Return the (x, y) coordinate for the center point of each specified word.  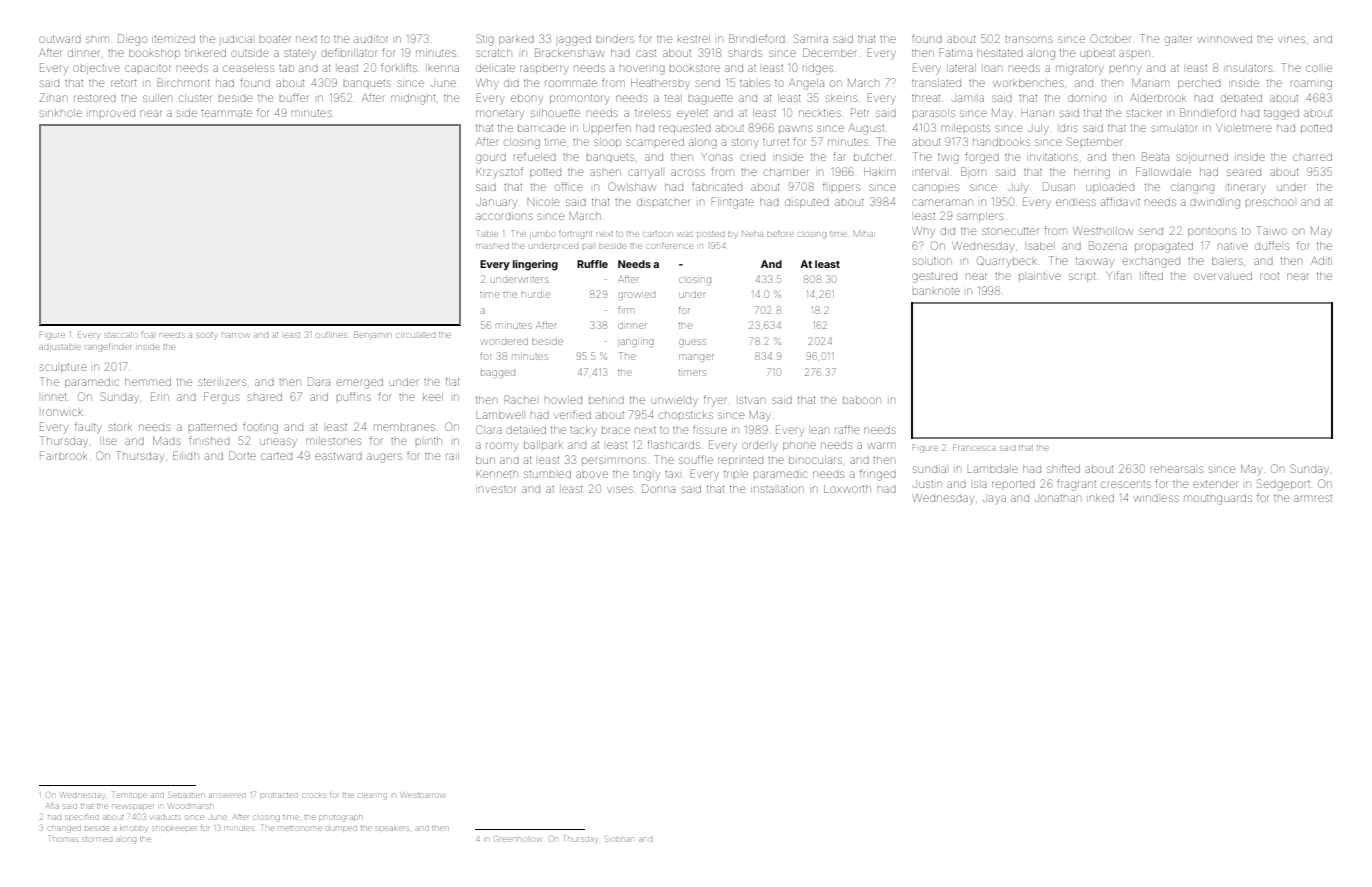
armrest (1313, 498)
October (1110, 38)
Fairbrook (63, 455)
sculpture (63, 368)
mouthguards (1218, 499)
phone (799, 446)
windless (1156, 498)
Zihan (52, 97)
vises (620, 489)
